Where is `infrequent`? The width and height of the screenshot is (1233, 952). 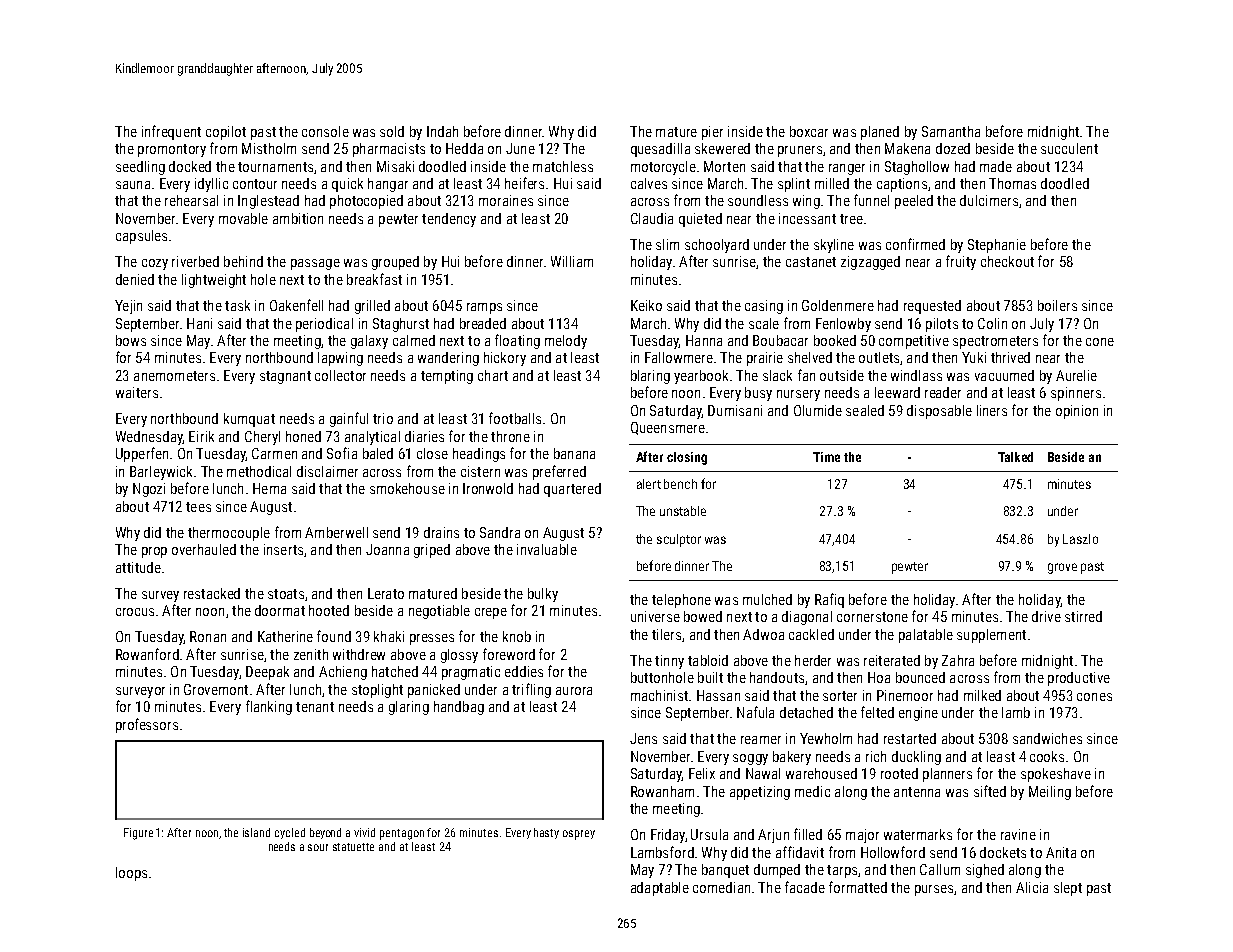 infrequent is located at coordinates (171, 132).
